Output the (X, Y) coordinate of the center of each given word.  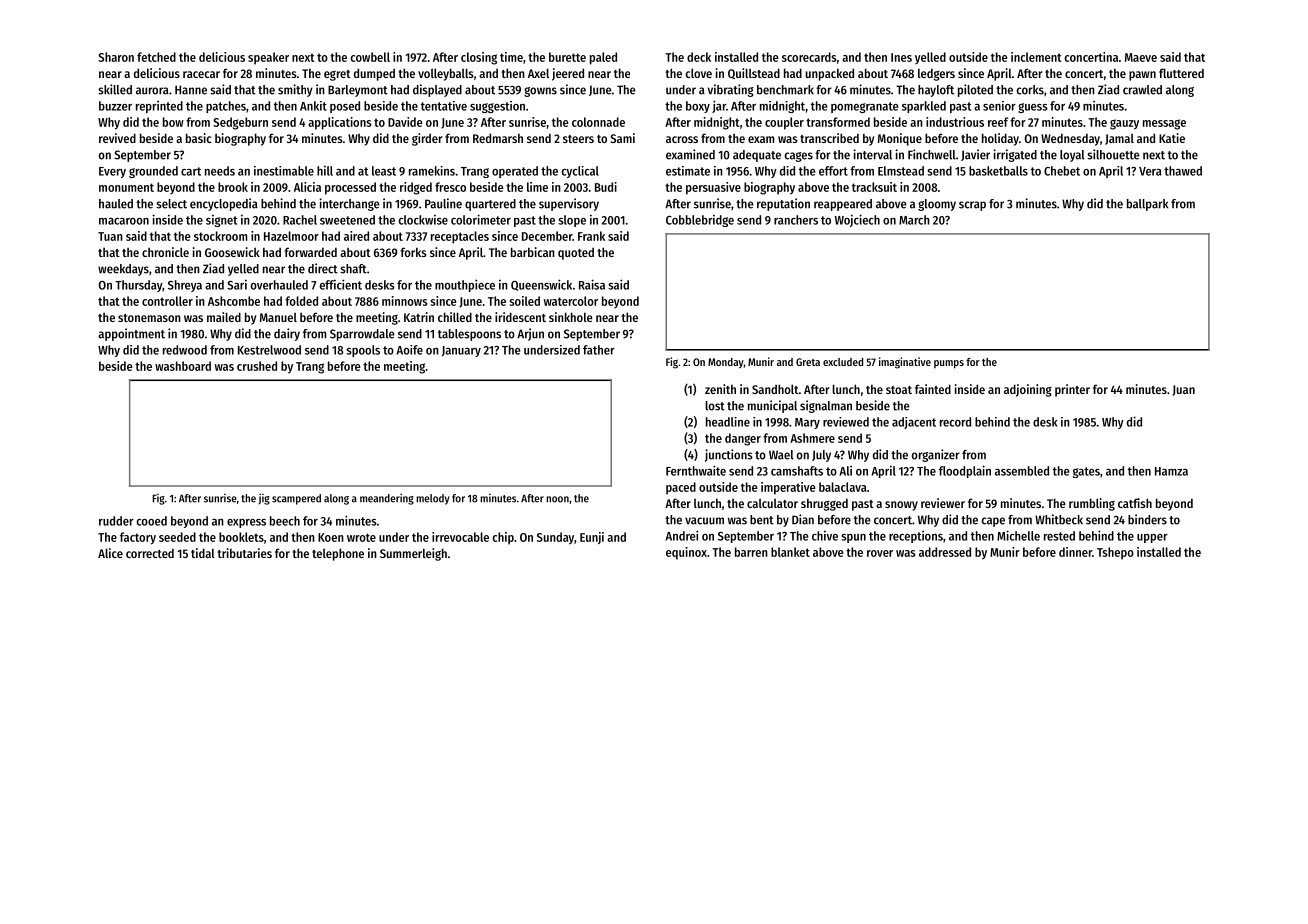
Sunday (555, 538)
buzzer (115, 106)
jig (264, 499)
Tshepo (1115, 553)
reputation (783, 204)
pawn (1142, 76)
